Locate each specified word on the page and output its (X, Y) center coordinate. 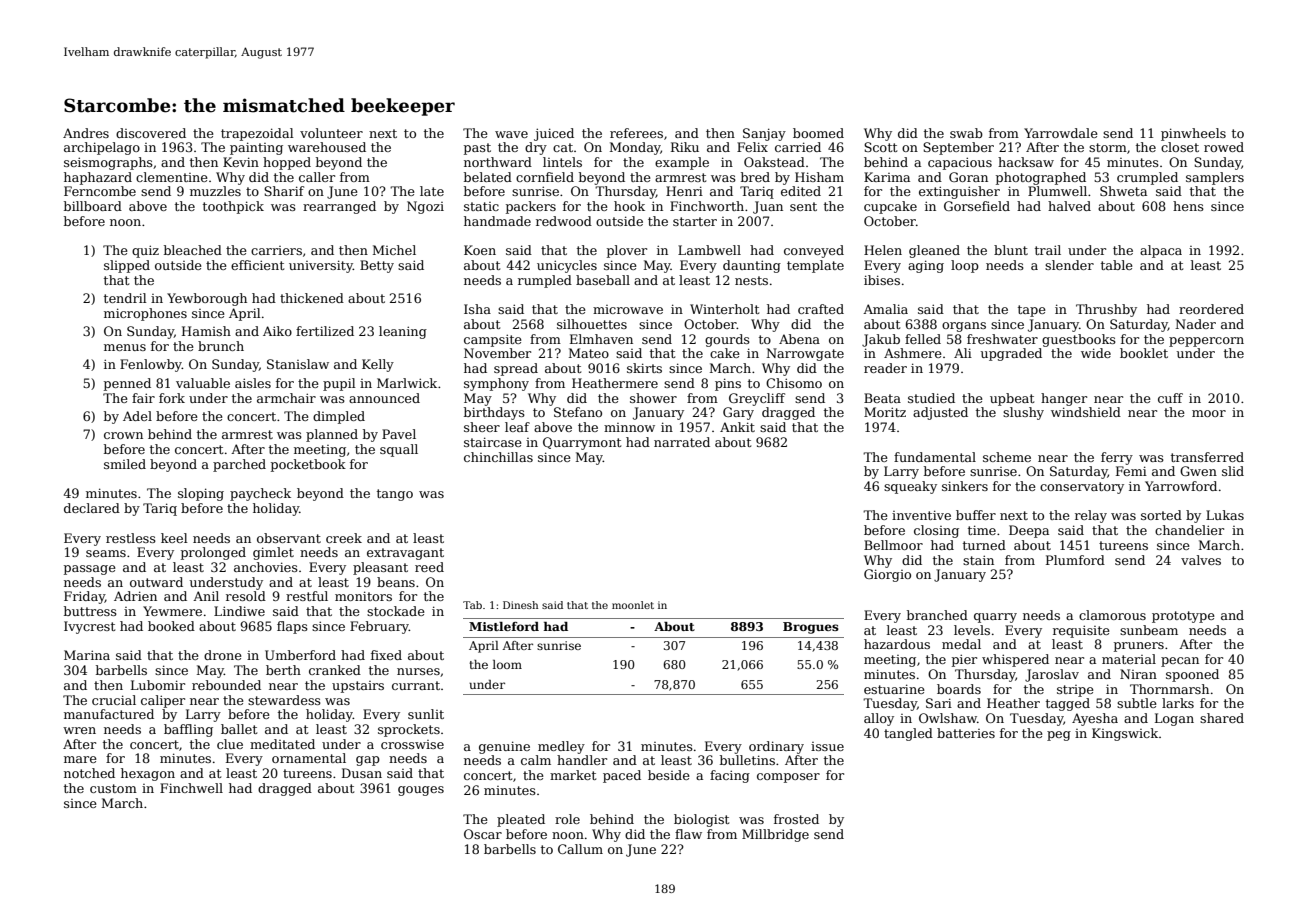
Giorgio (887, 575)
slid (1233, 471)
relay (1091, 516)
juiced (554, 134)
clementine (172, 177)
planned (332, 435)
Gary (738, 413)
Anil (206, 596)
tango (395, 495)
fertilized (325, 331)
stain (978, 560)
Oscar (483, 834)
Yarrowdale (1061, 133)
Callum (580, 849)
